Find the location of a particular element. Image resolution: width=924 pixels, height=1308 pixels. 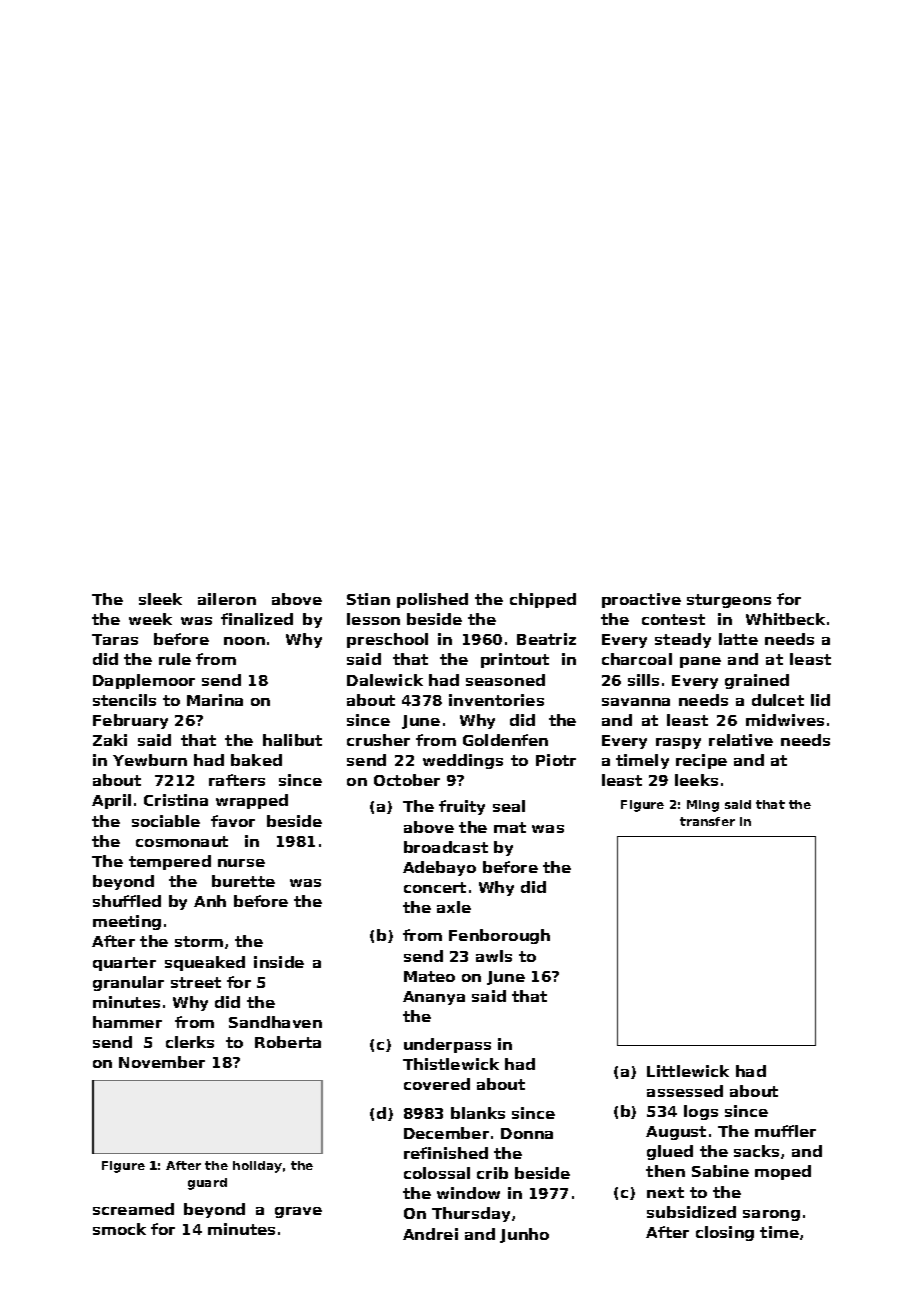

baked is located at coordinates (256, 760).
